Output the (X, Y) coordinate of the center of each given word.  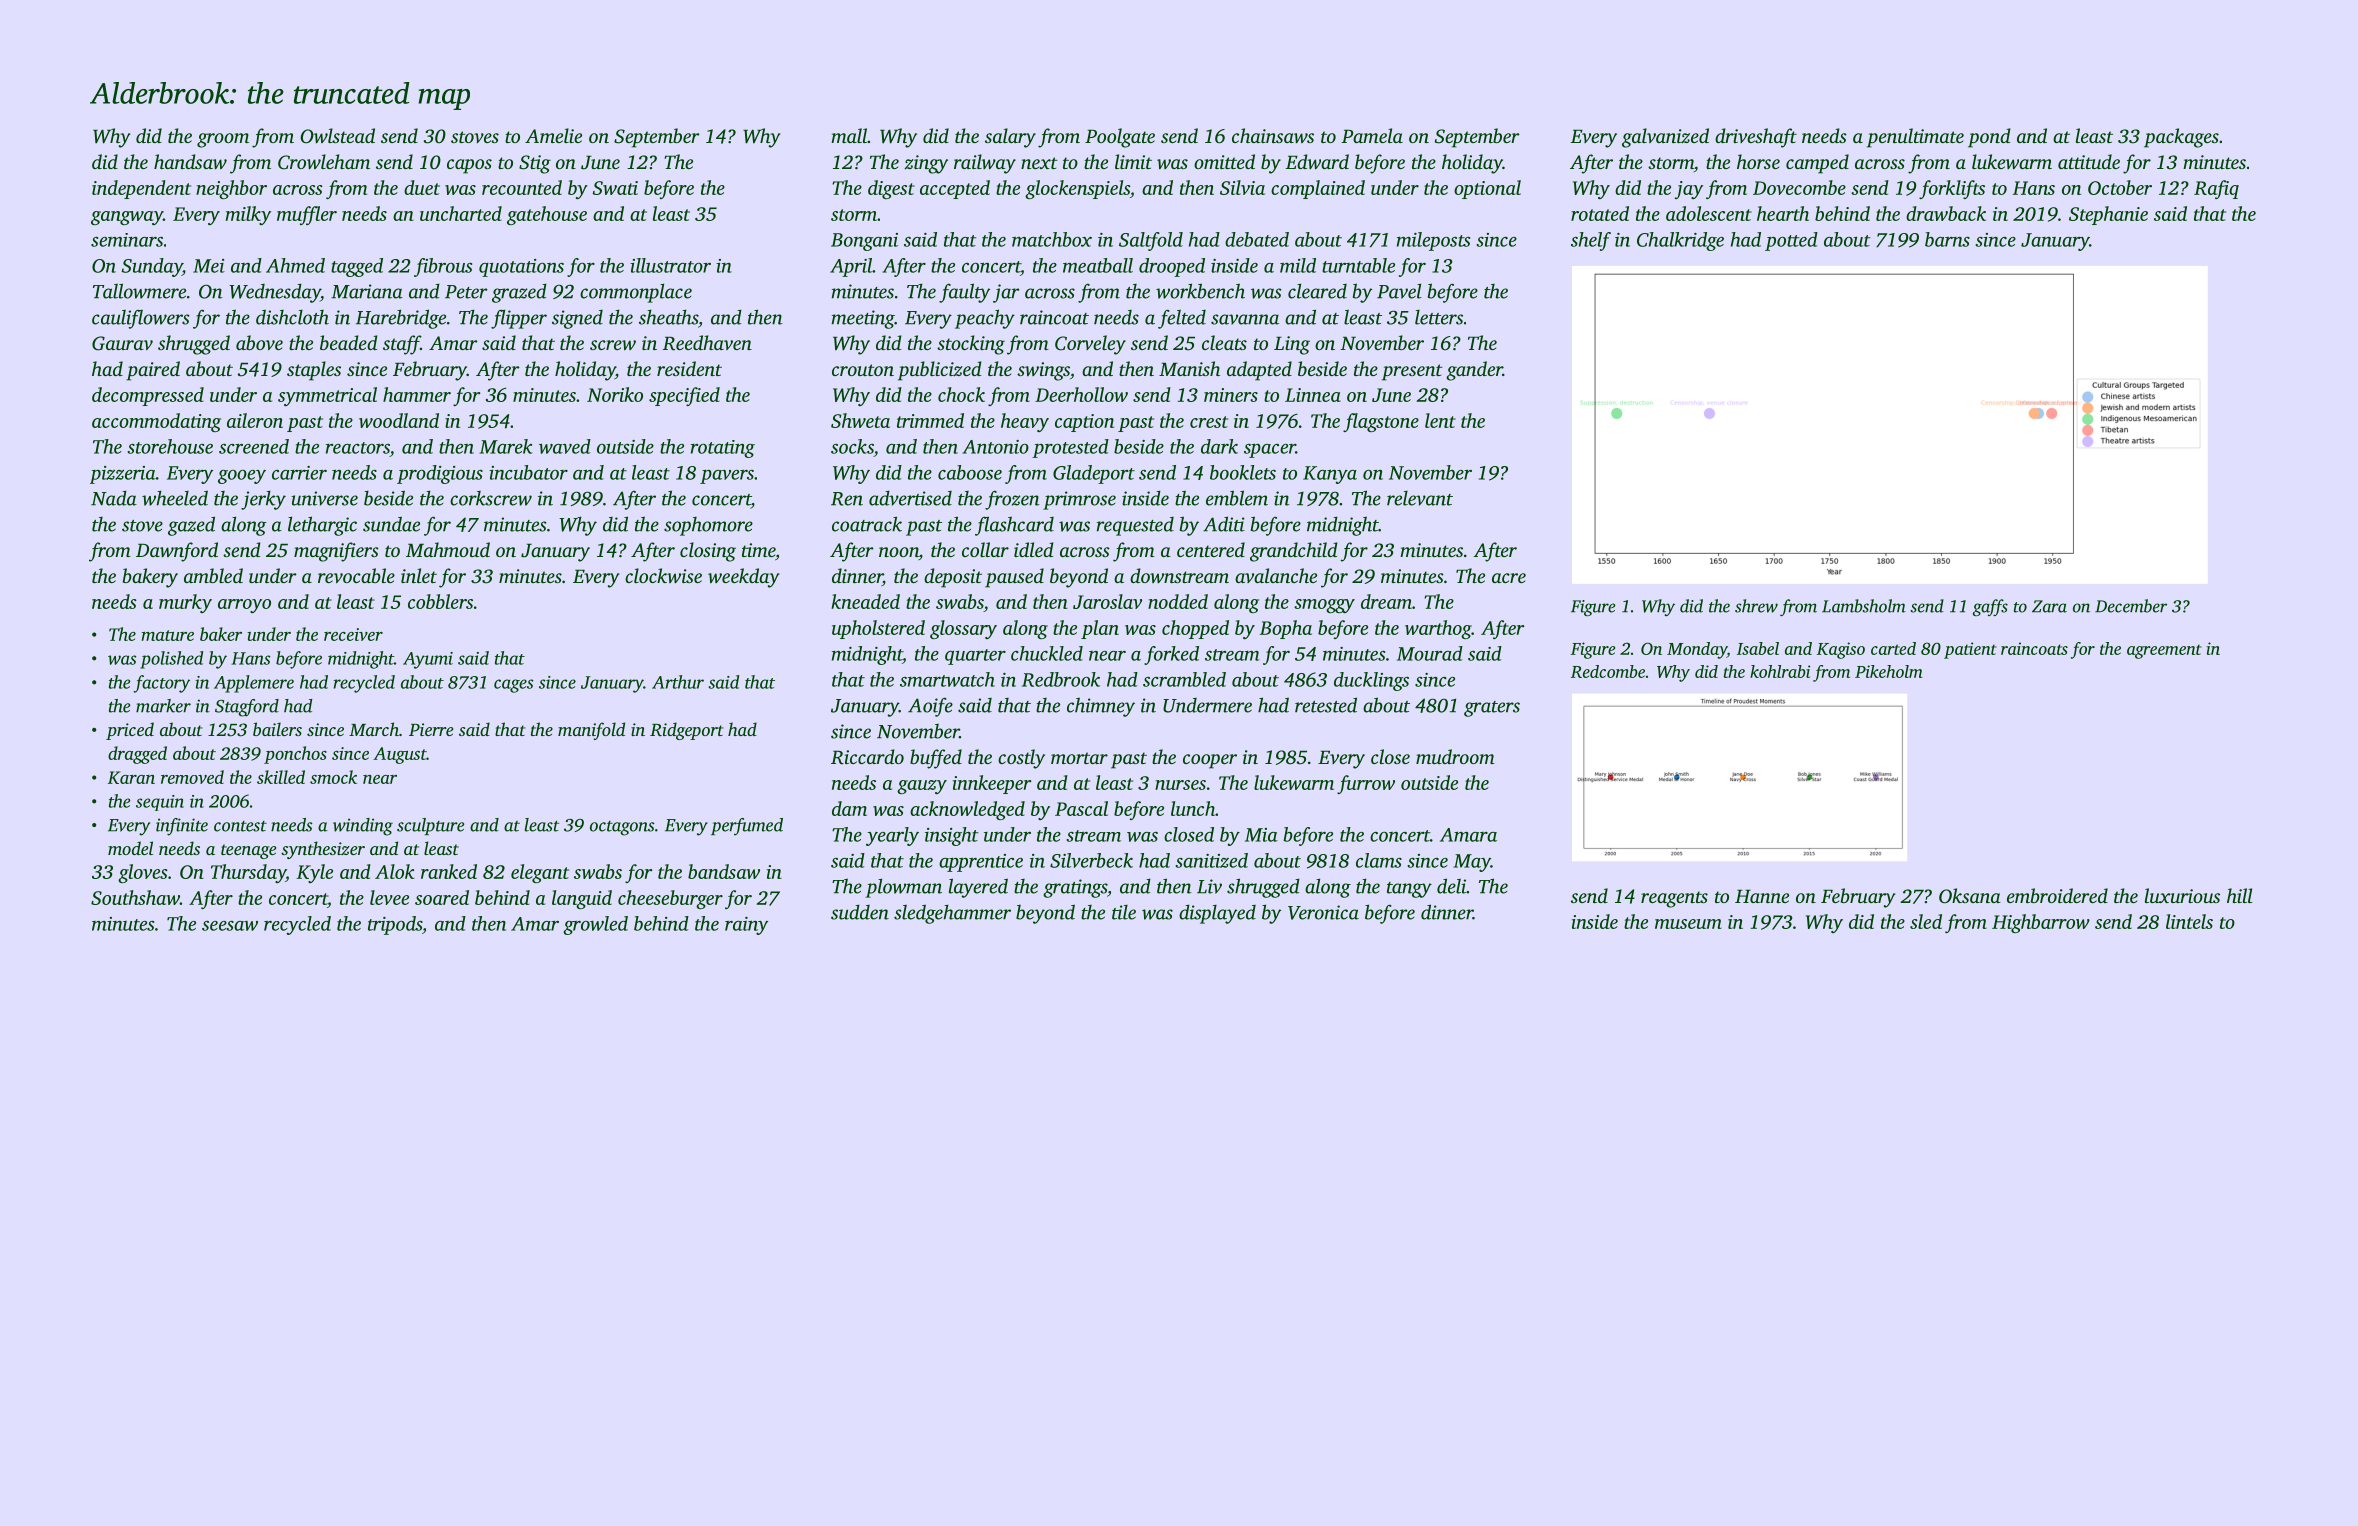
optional (1487, 189)
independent (141, 189)
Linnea (1313, 395)
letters (1439, 317)
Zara (2049, 606)
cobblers (440, 601)
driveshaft (1756, 138)
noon (899, 553)
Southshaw (135, 897)
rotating (723, 449)
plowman (904, 888)
